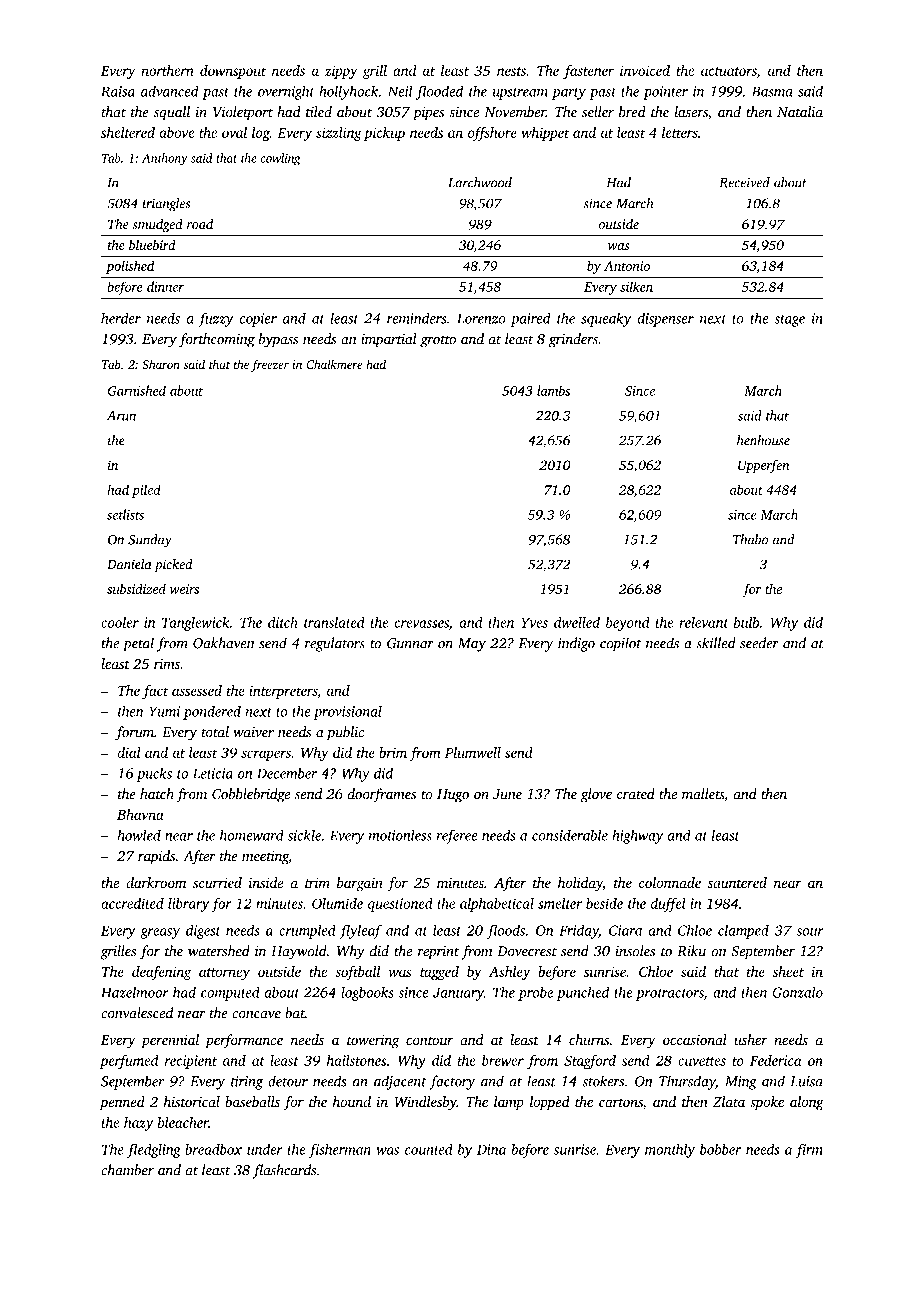 The image size is (924, 1308). Describe the element at coordinates (384, 134) in the image. I see `pickup` at that location.
